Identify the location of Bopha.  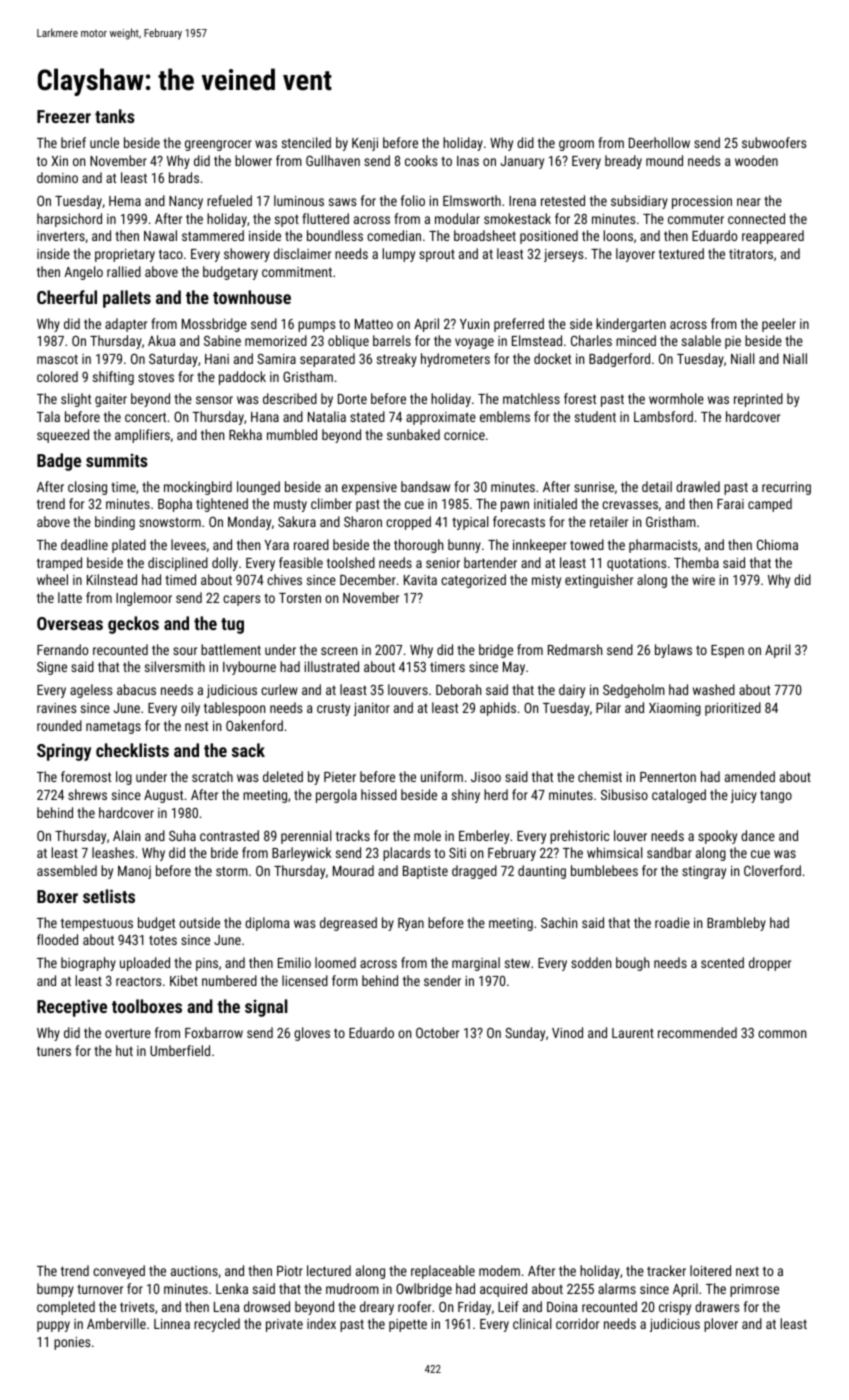
(175, 505).
